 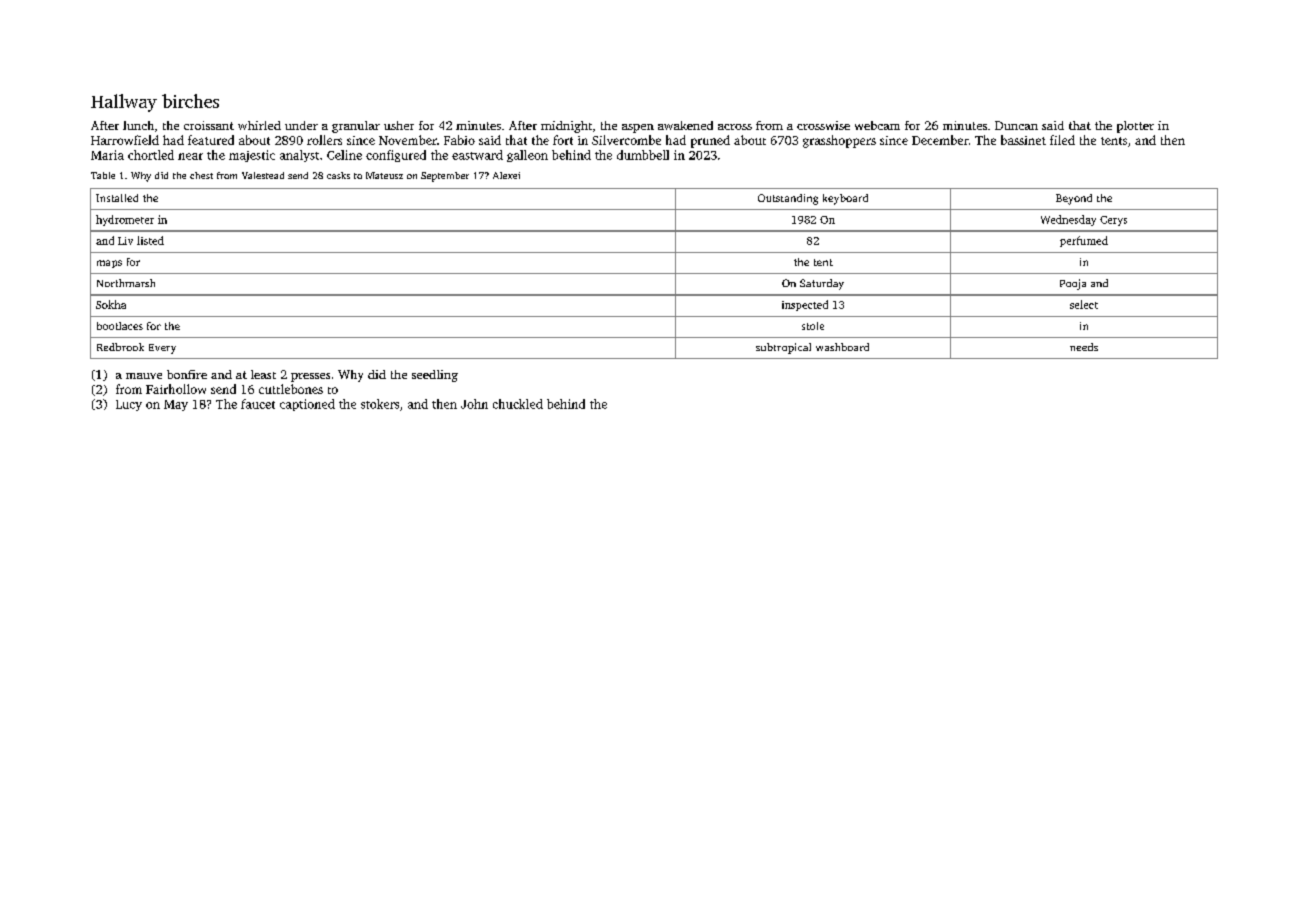 I want to click on Duncan, so click(x=1016, y=125).
